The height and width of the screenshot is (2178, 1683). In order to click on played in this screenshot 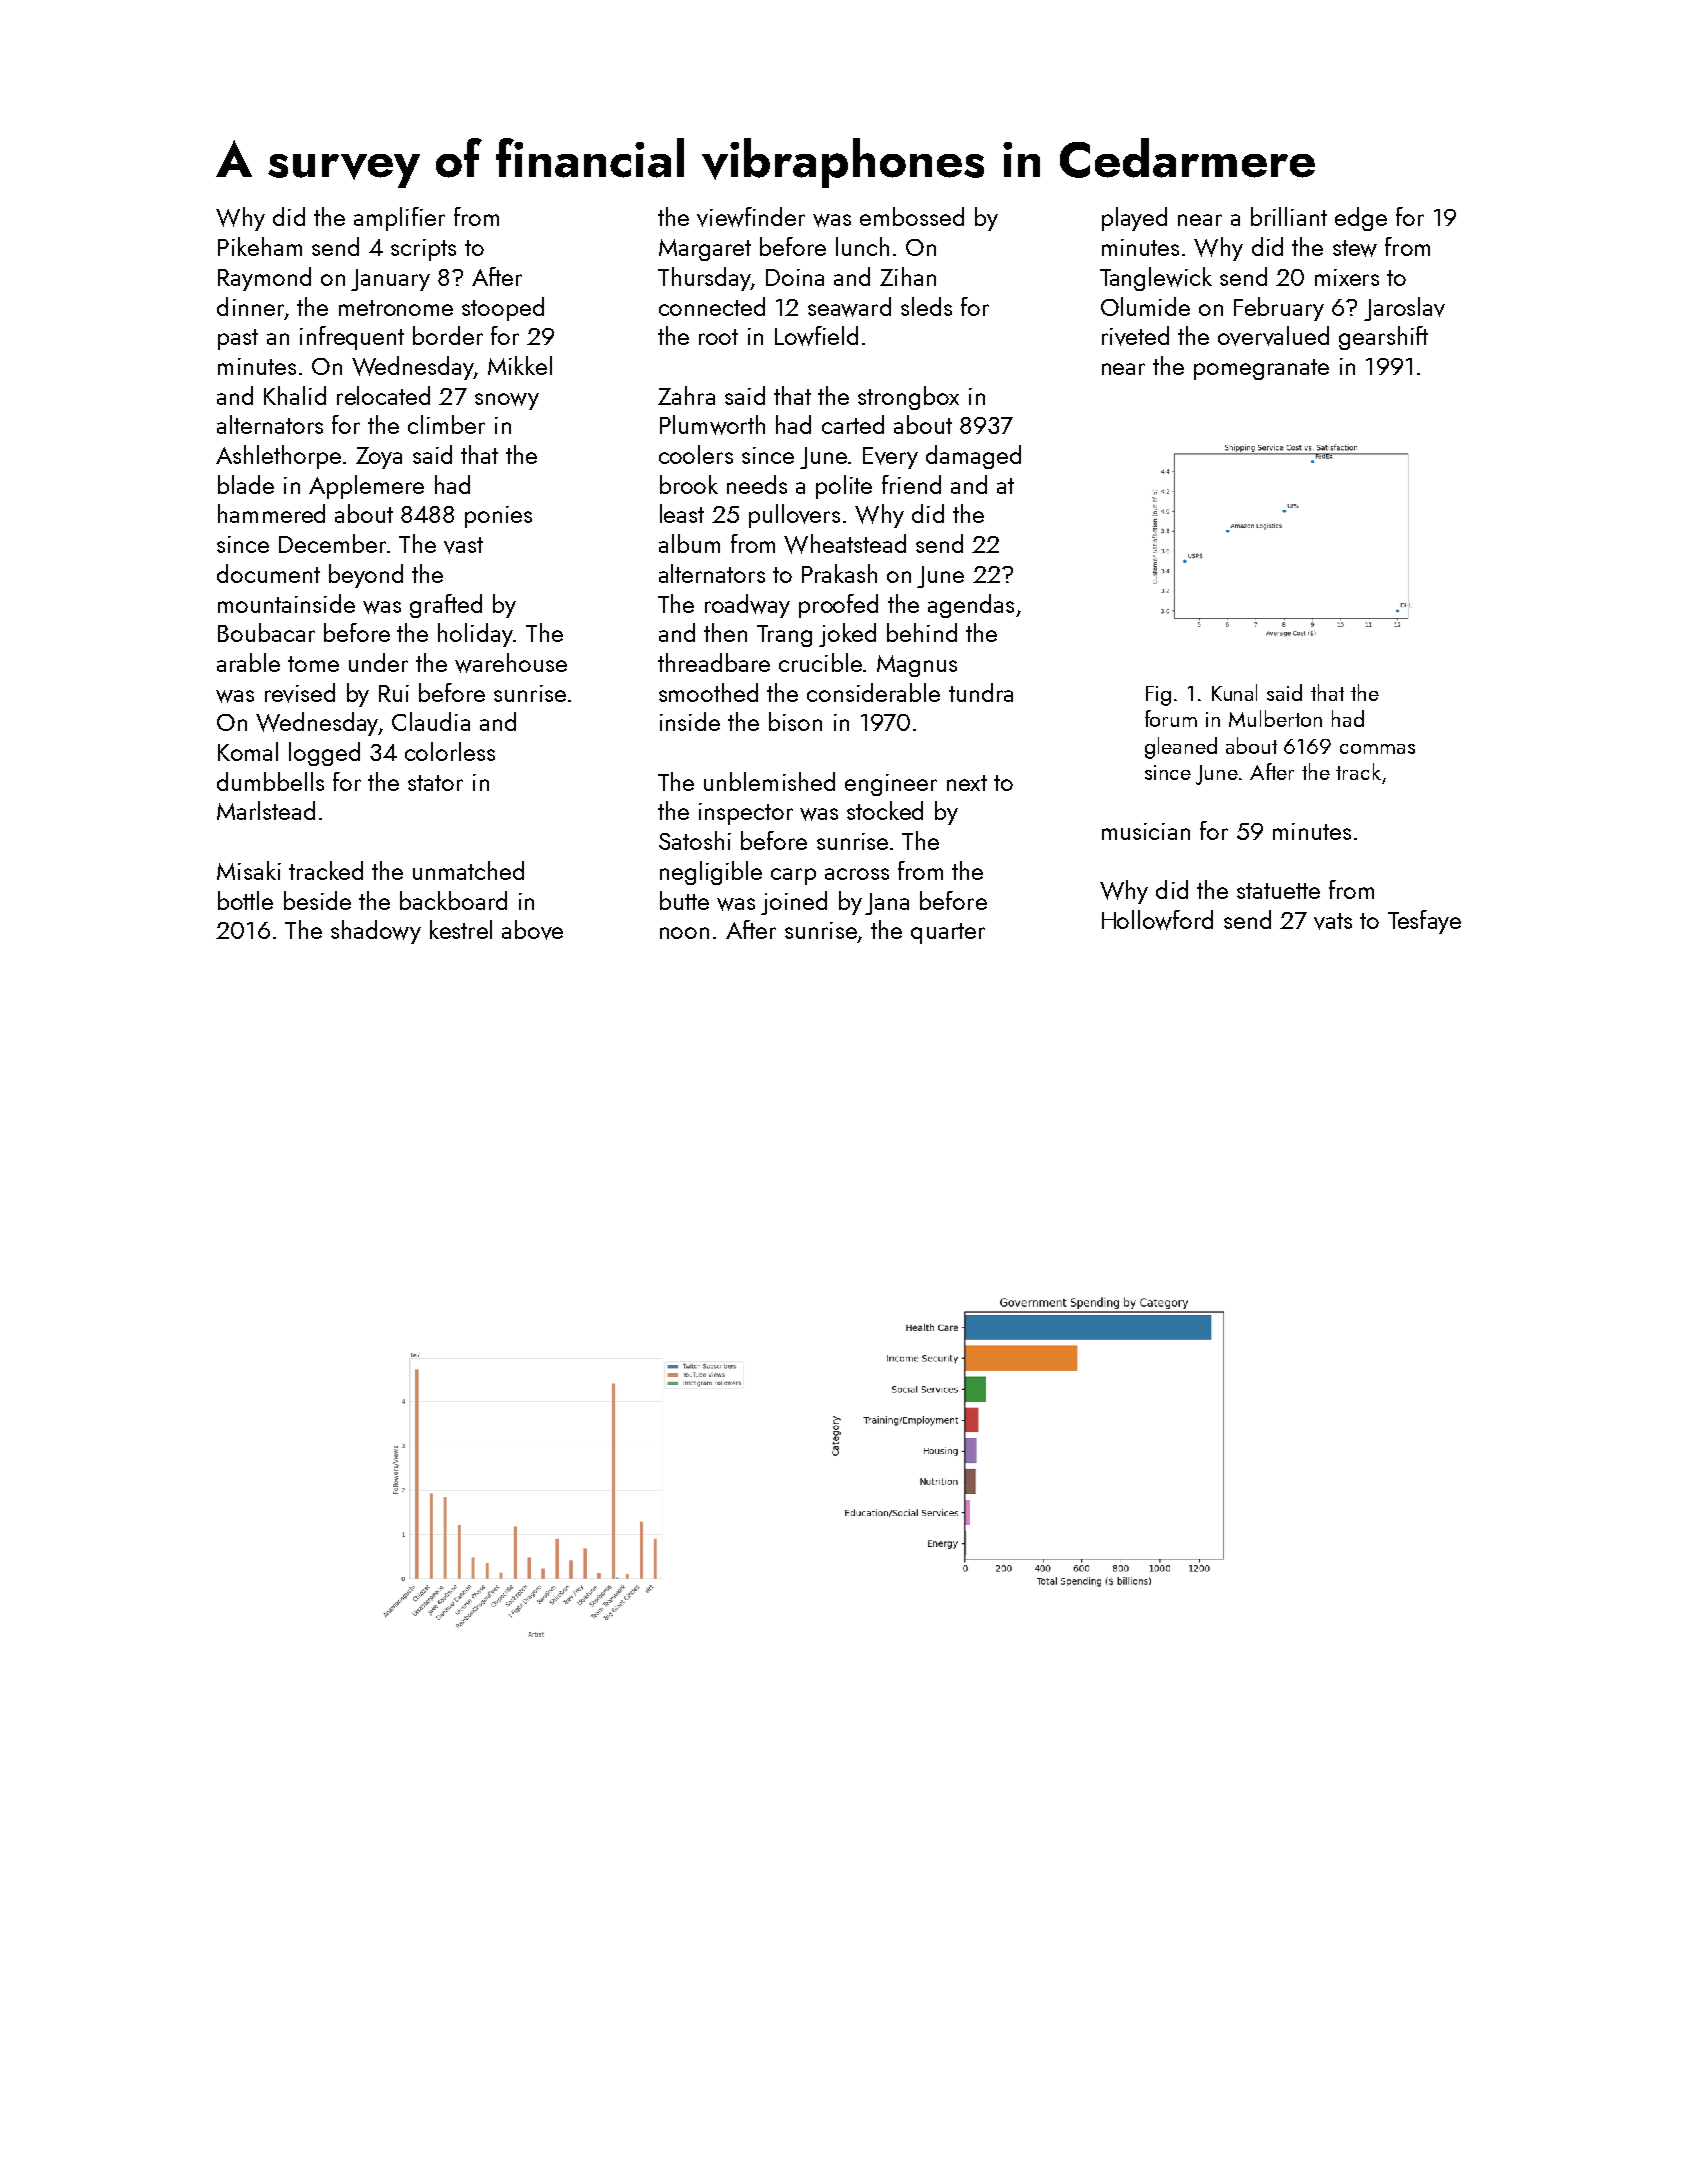, I will do `click(1134, 219)`.
